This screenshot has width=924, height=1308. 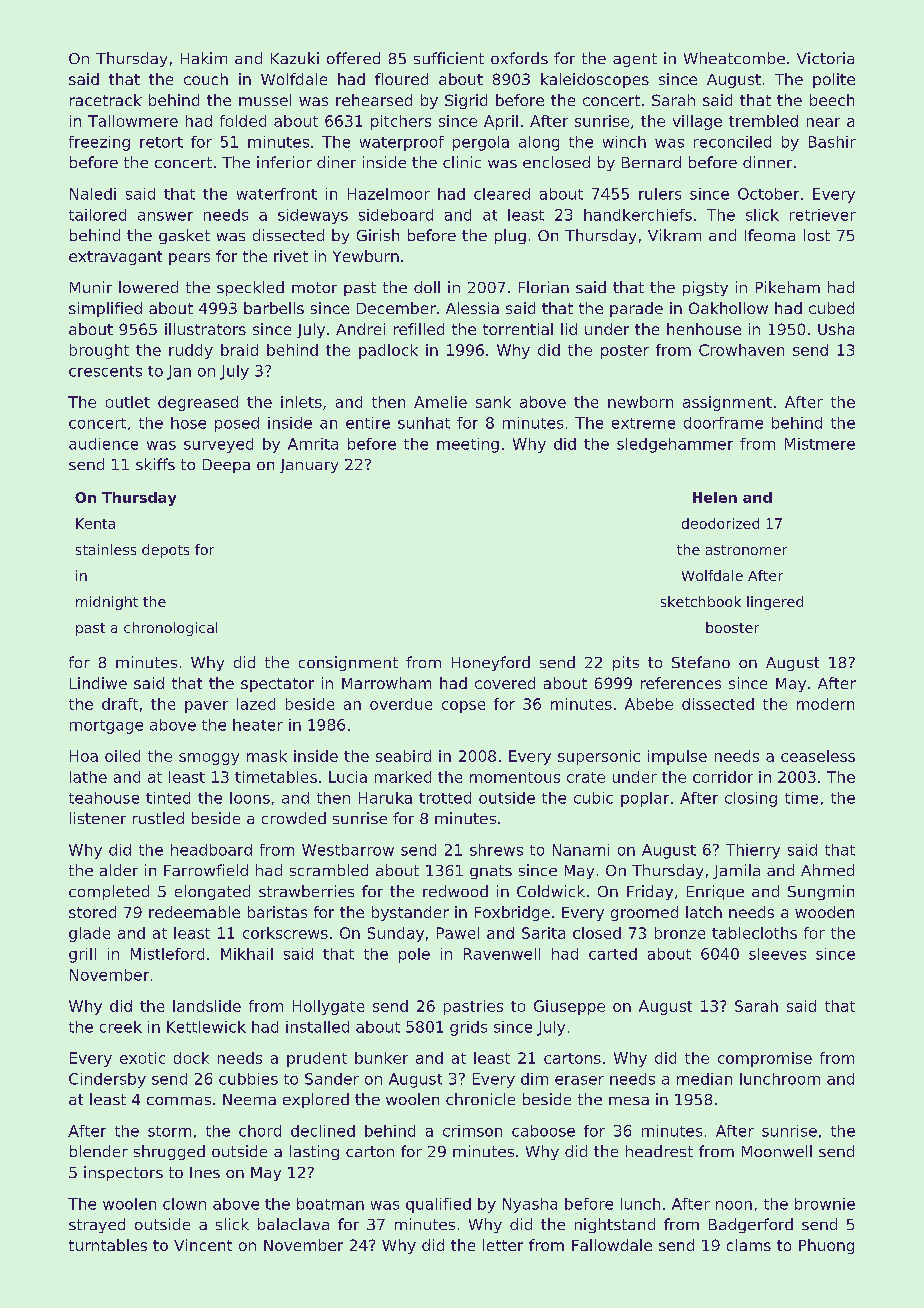 What do you see at coordinates (491, 663) in the screenshot?
I see `Honeyford` at bounding box center [491, 663].
